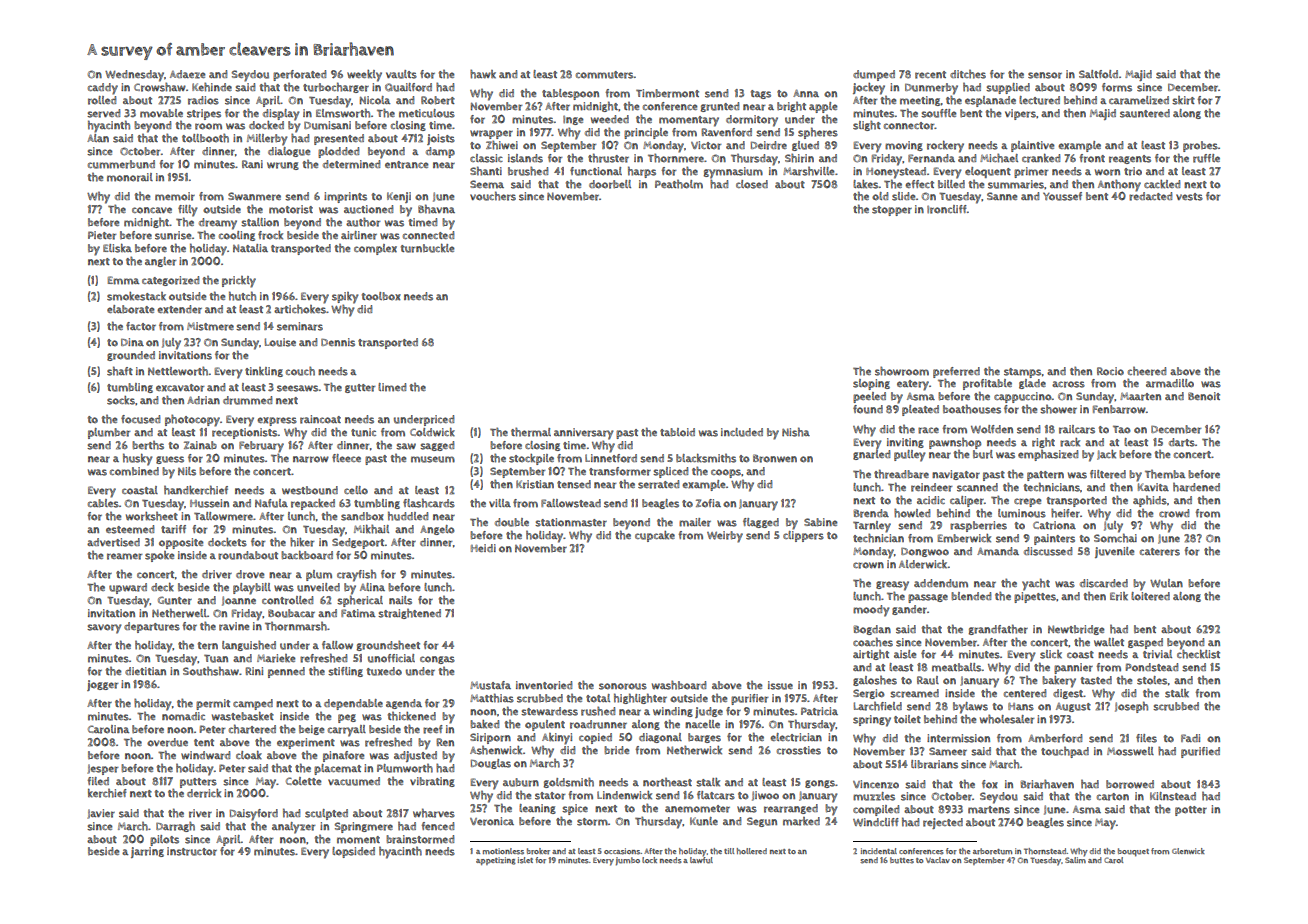  Describe the element at coordinates (531, 432) in the page. I see `thermal` at that location.
